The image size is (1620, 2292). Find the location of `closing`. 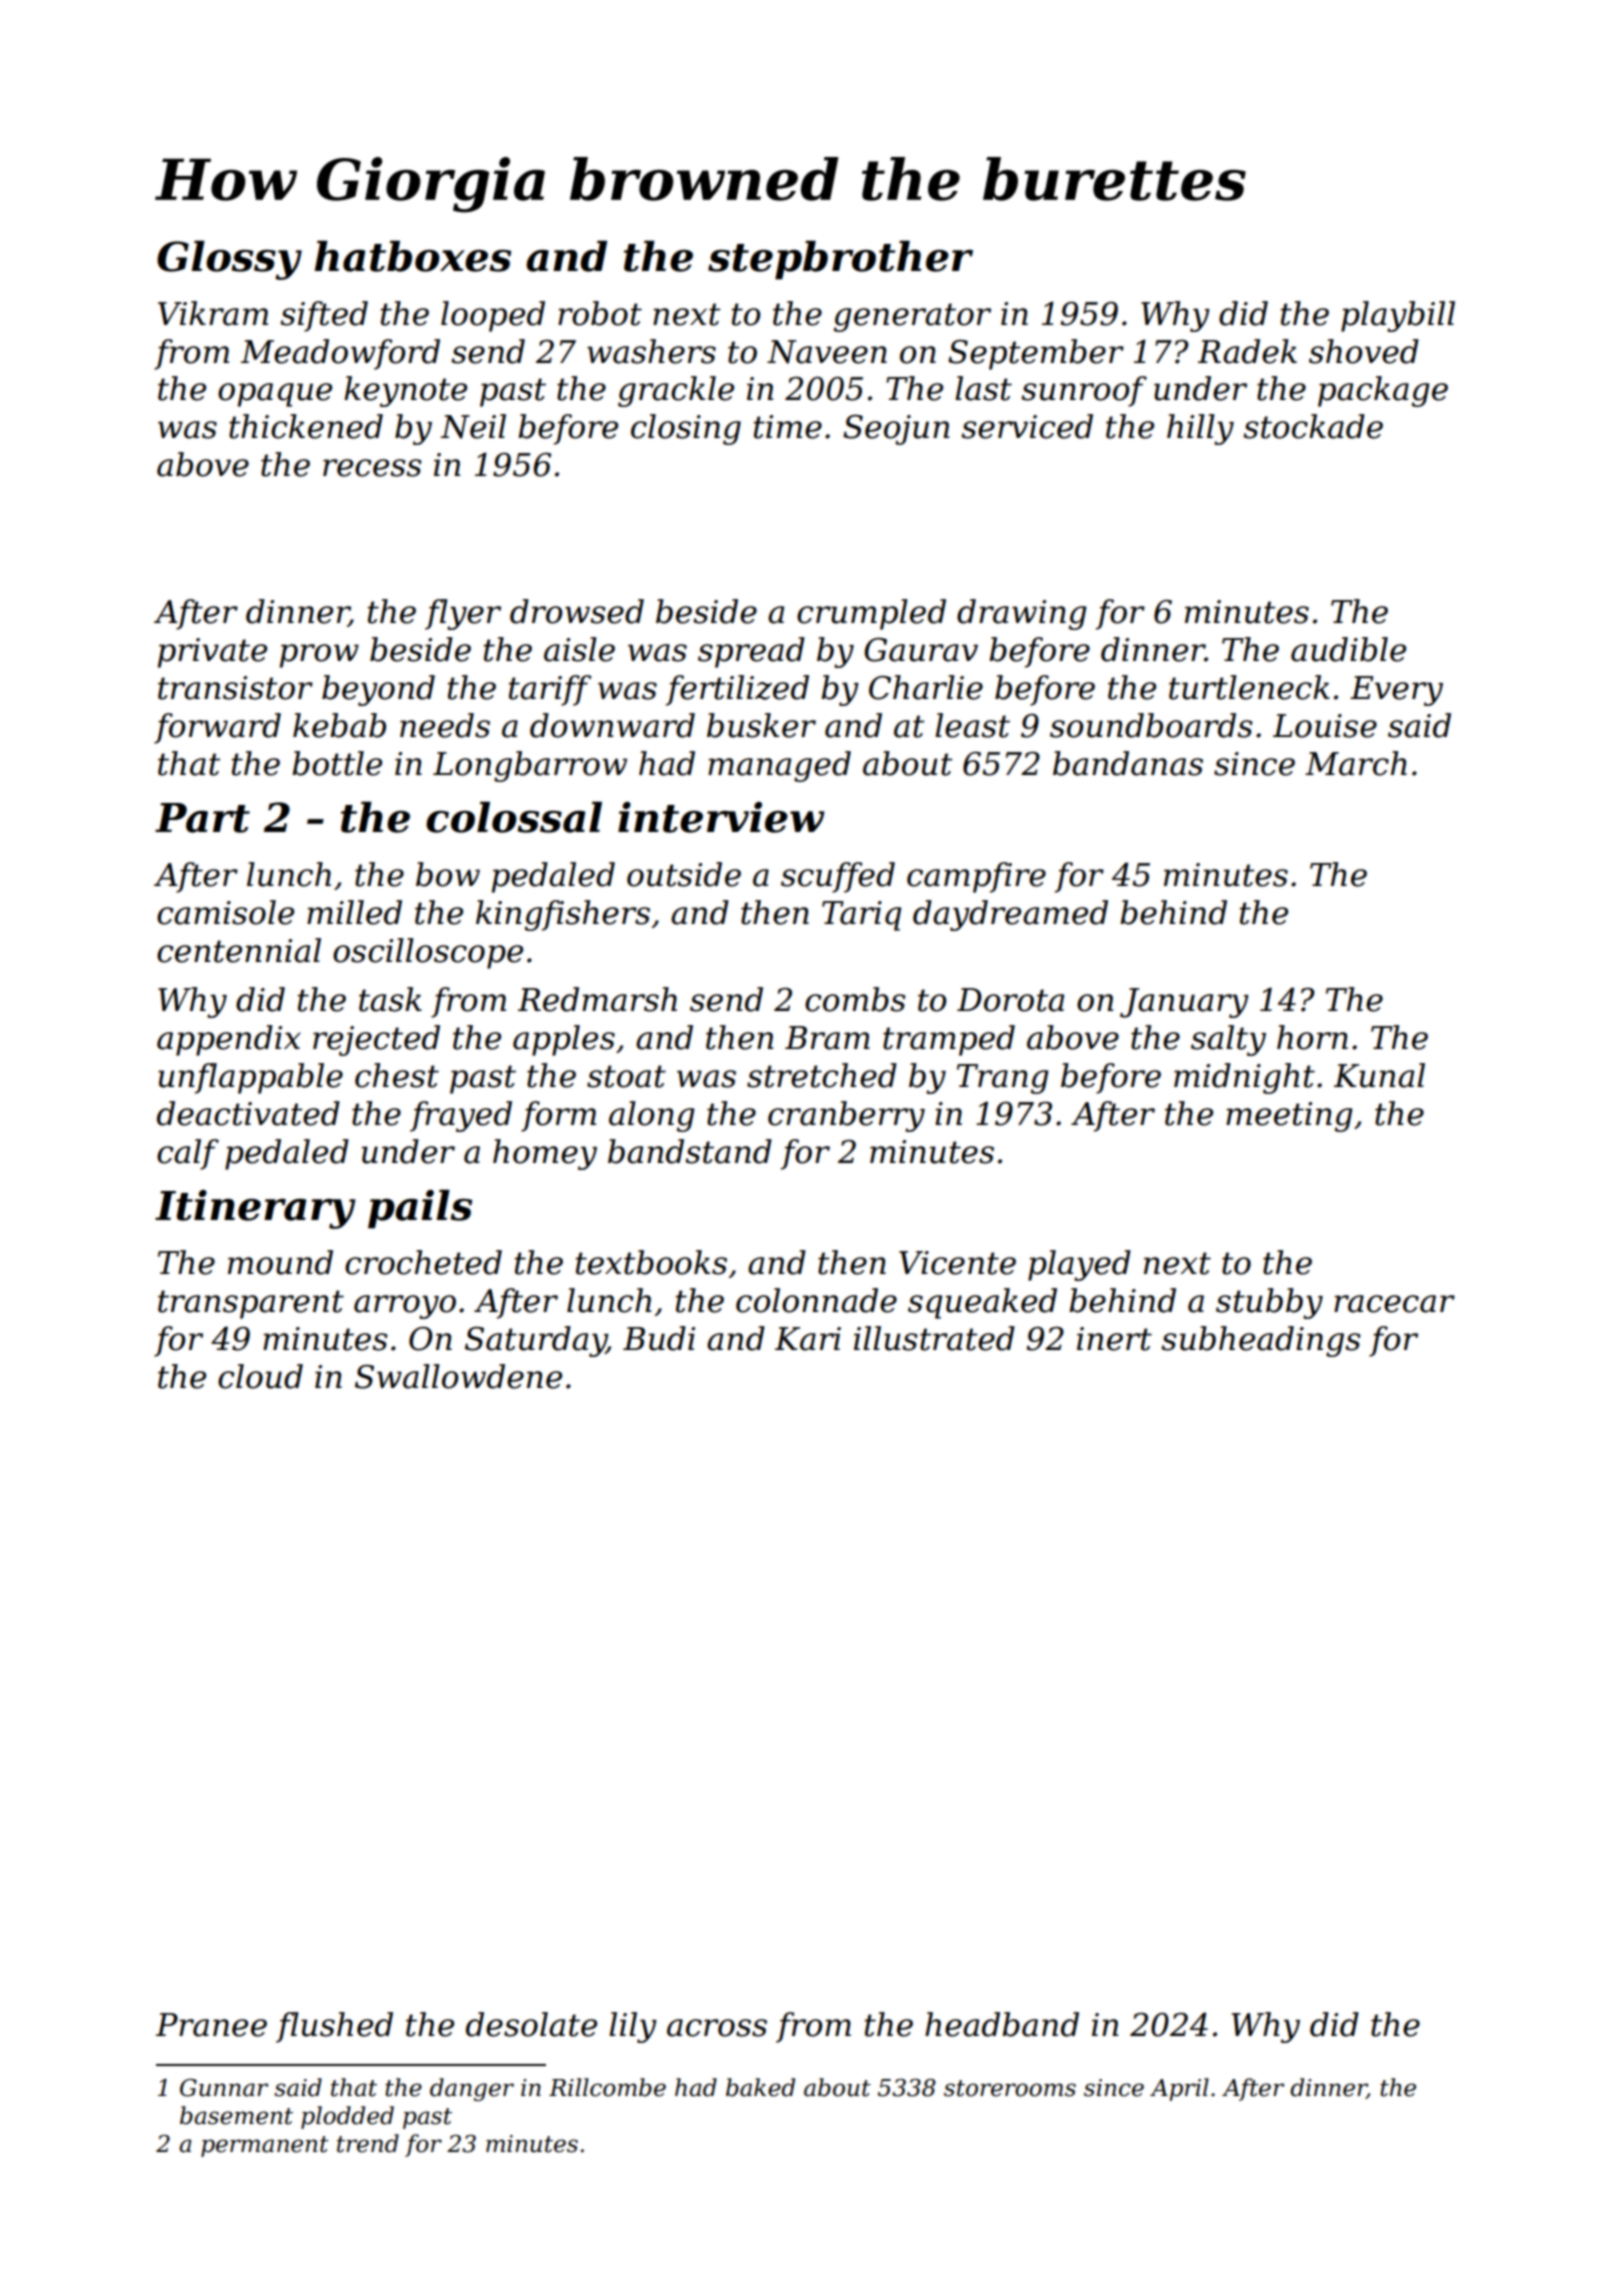

closing is located at coordinates (686, 429).
